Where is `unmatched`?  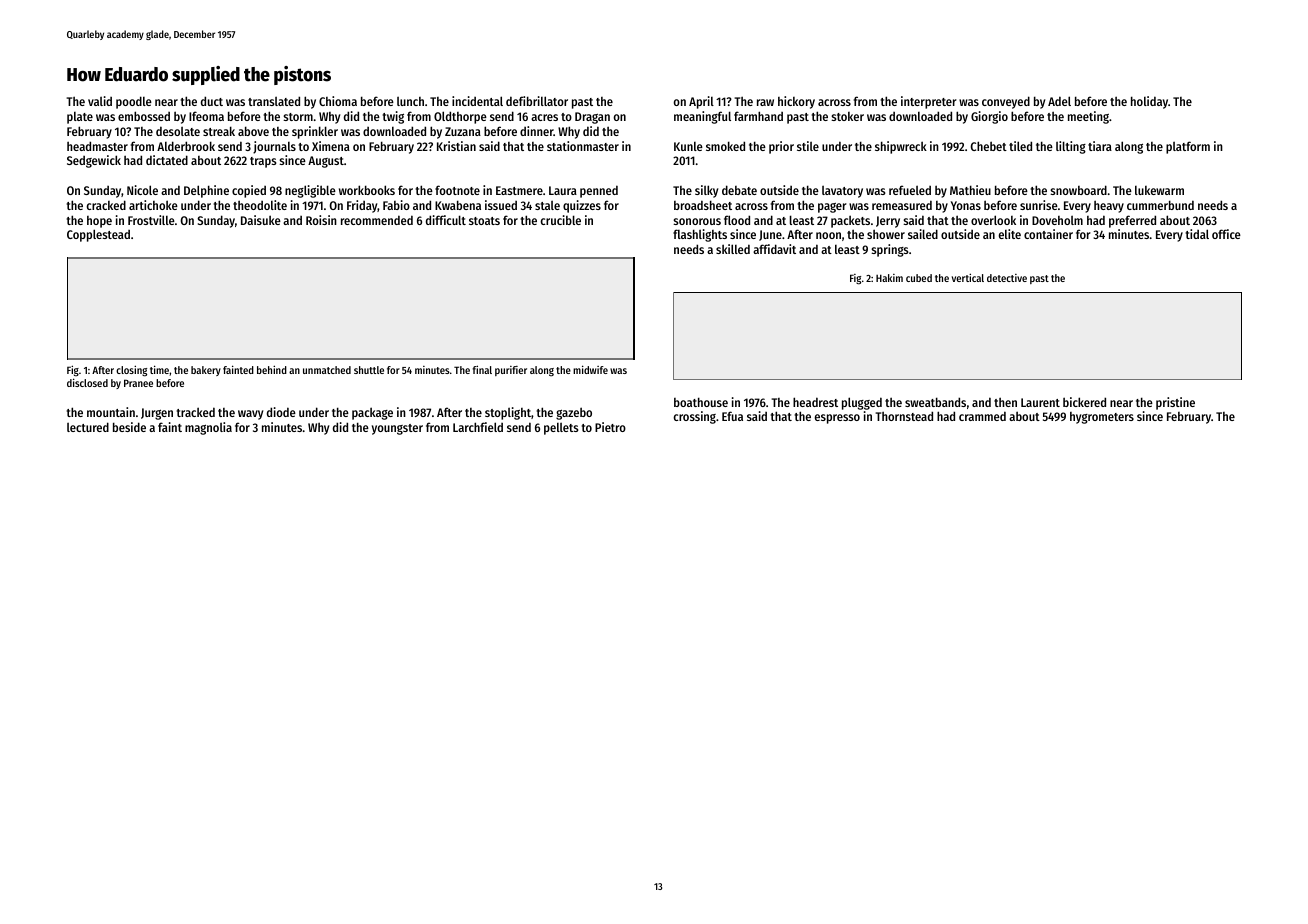 unmatched is located at coordinates (327, 370).
